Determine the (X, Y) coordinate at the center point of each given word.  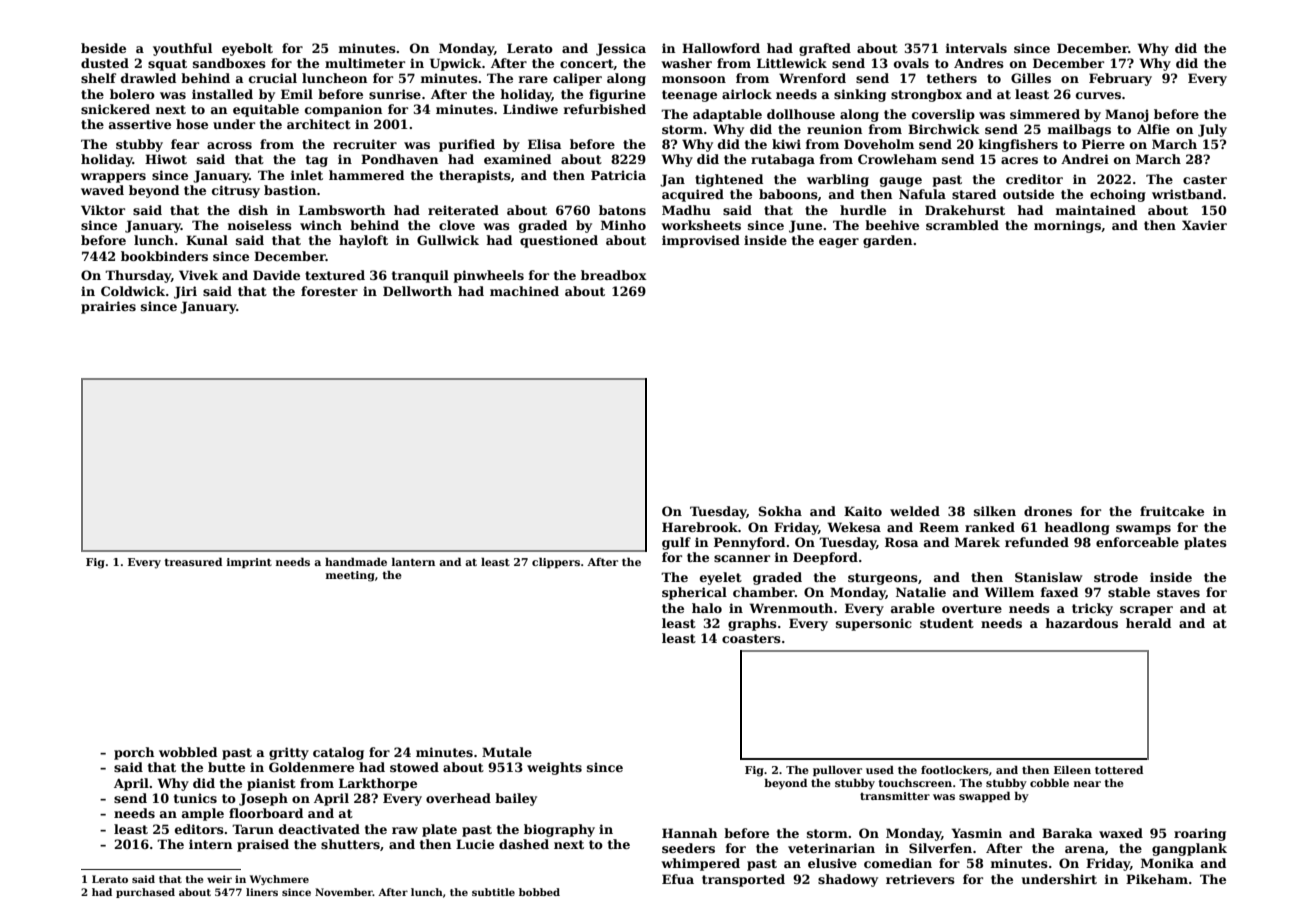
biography (559, 830)
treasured (193, 562)
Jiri (185, 292)
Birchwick (944, 129)
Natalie (921, 592)
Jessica (621, 49)
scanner (742, 558)
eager (839, 243)
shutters (350, 844)
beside (103, 48)
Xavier (1204, 225)
